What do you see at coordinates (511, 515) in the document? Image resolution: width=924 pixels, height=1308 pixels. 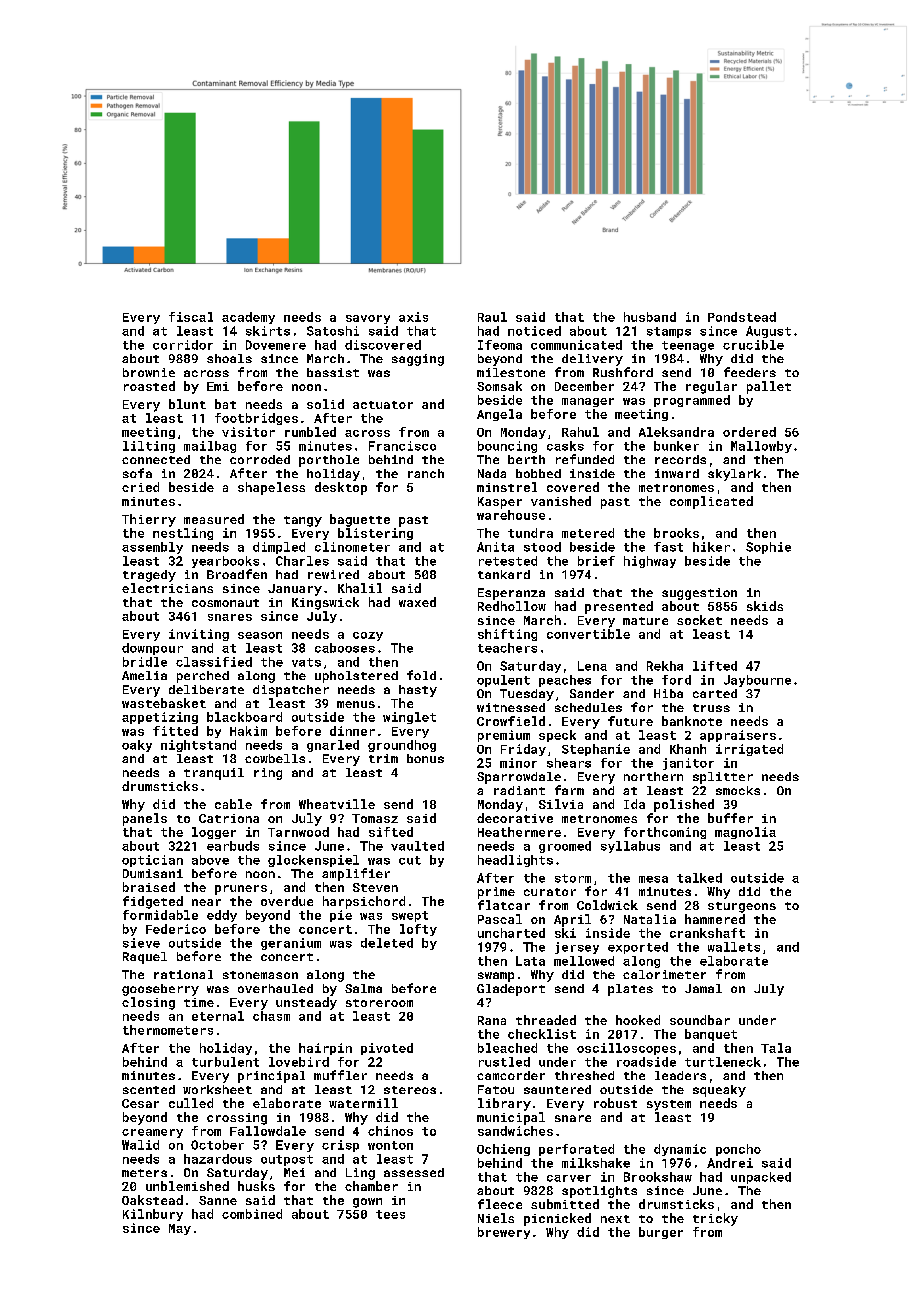 I see `warehouse` at bounding box center [511, 515].
